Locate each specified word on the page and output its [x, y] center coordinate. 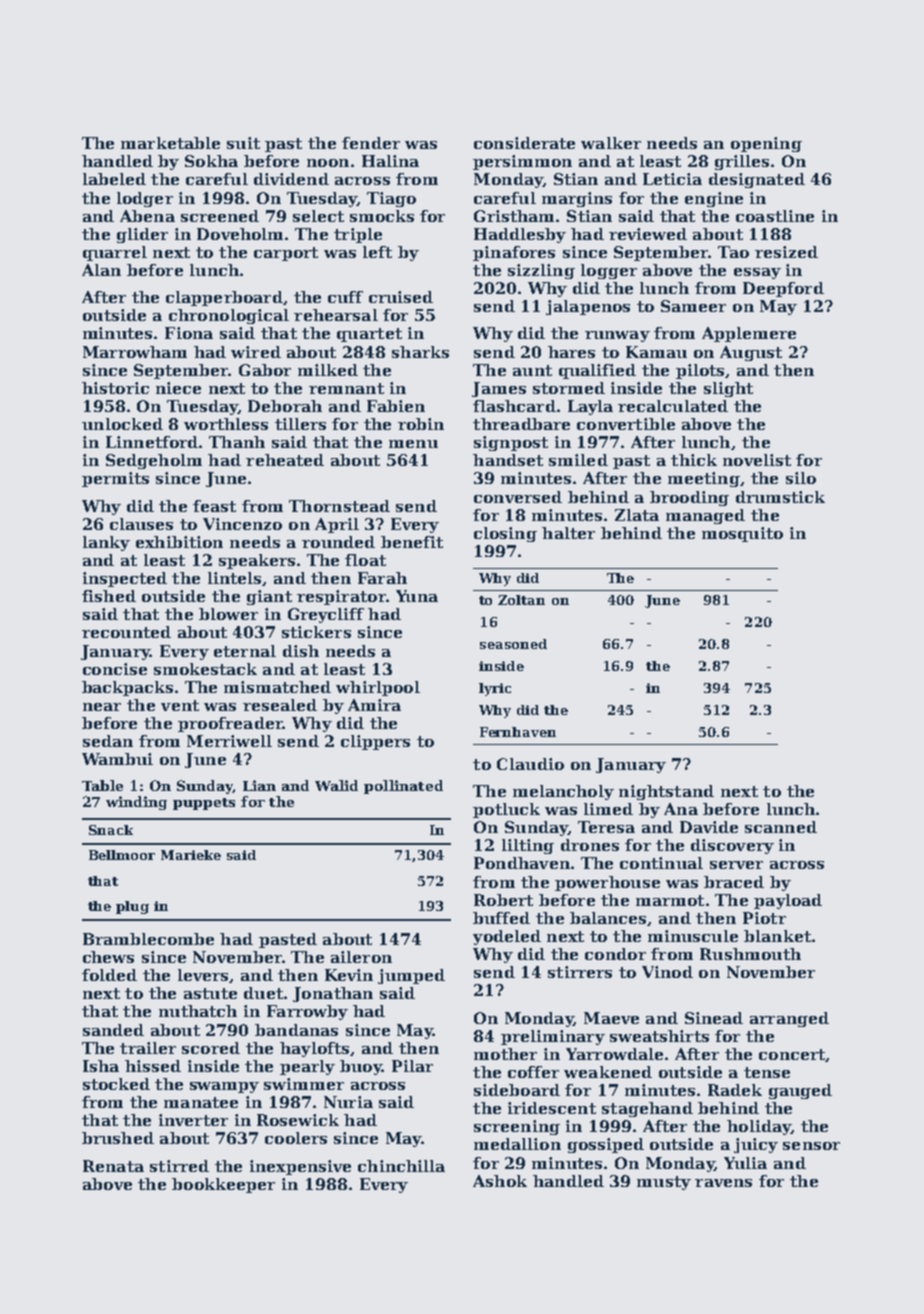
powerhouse [607, 883]
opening [766, 144]
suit [243, 143]
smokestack [205, 669]
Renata [113, 1166]
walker [611, 143]
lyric [495, 689]
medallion [517, 1144]
